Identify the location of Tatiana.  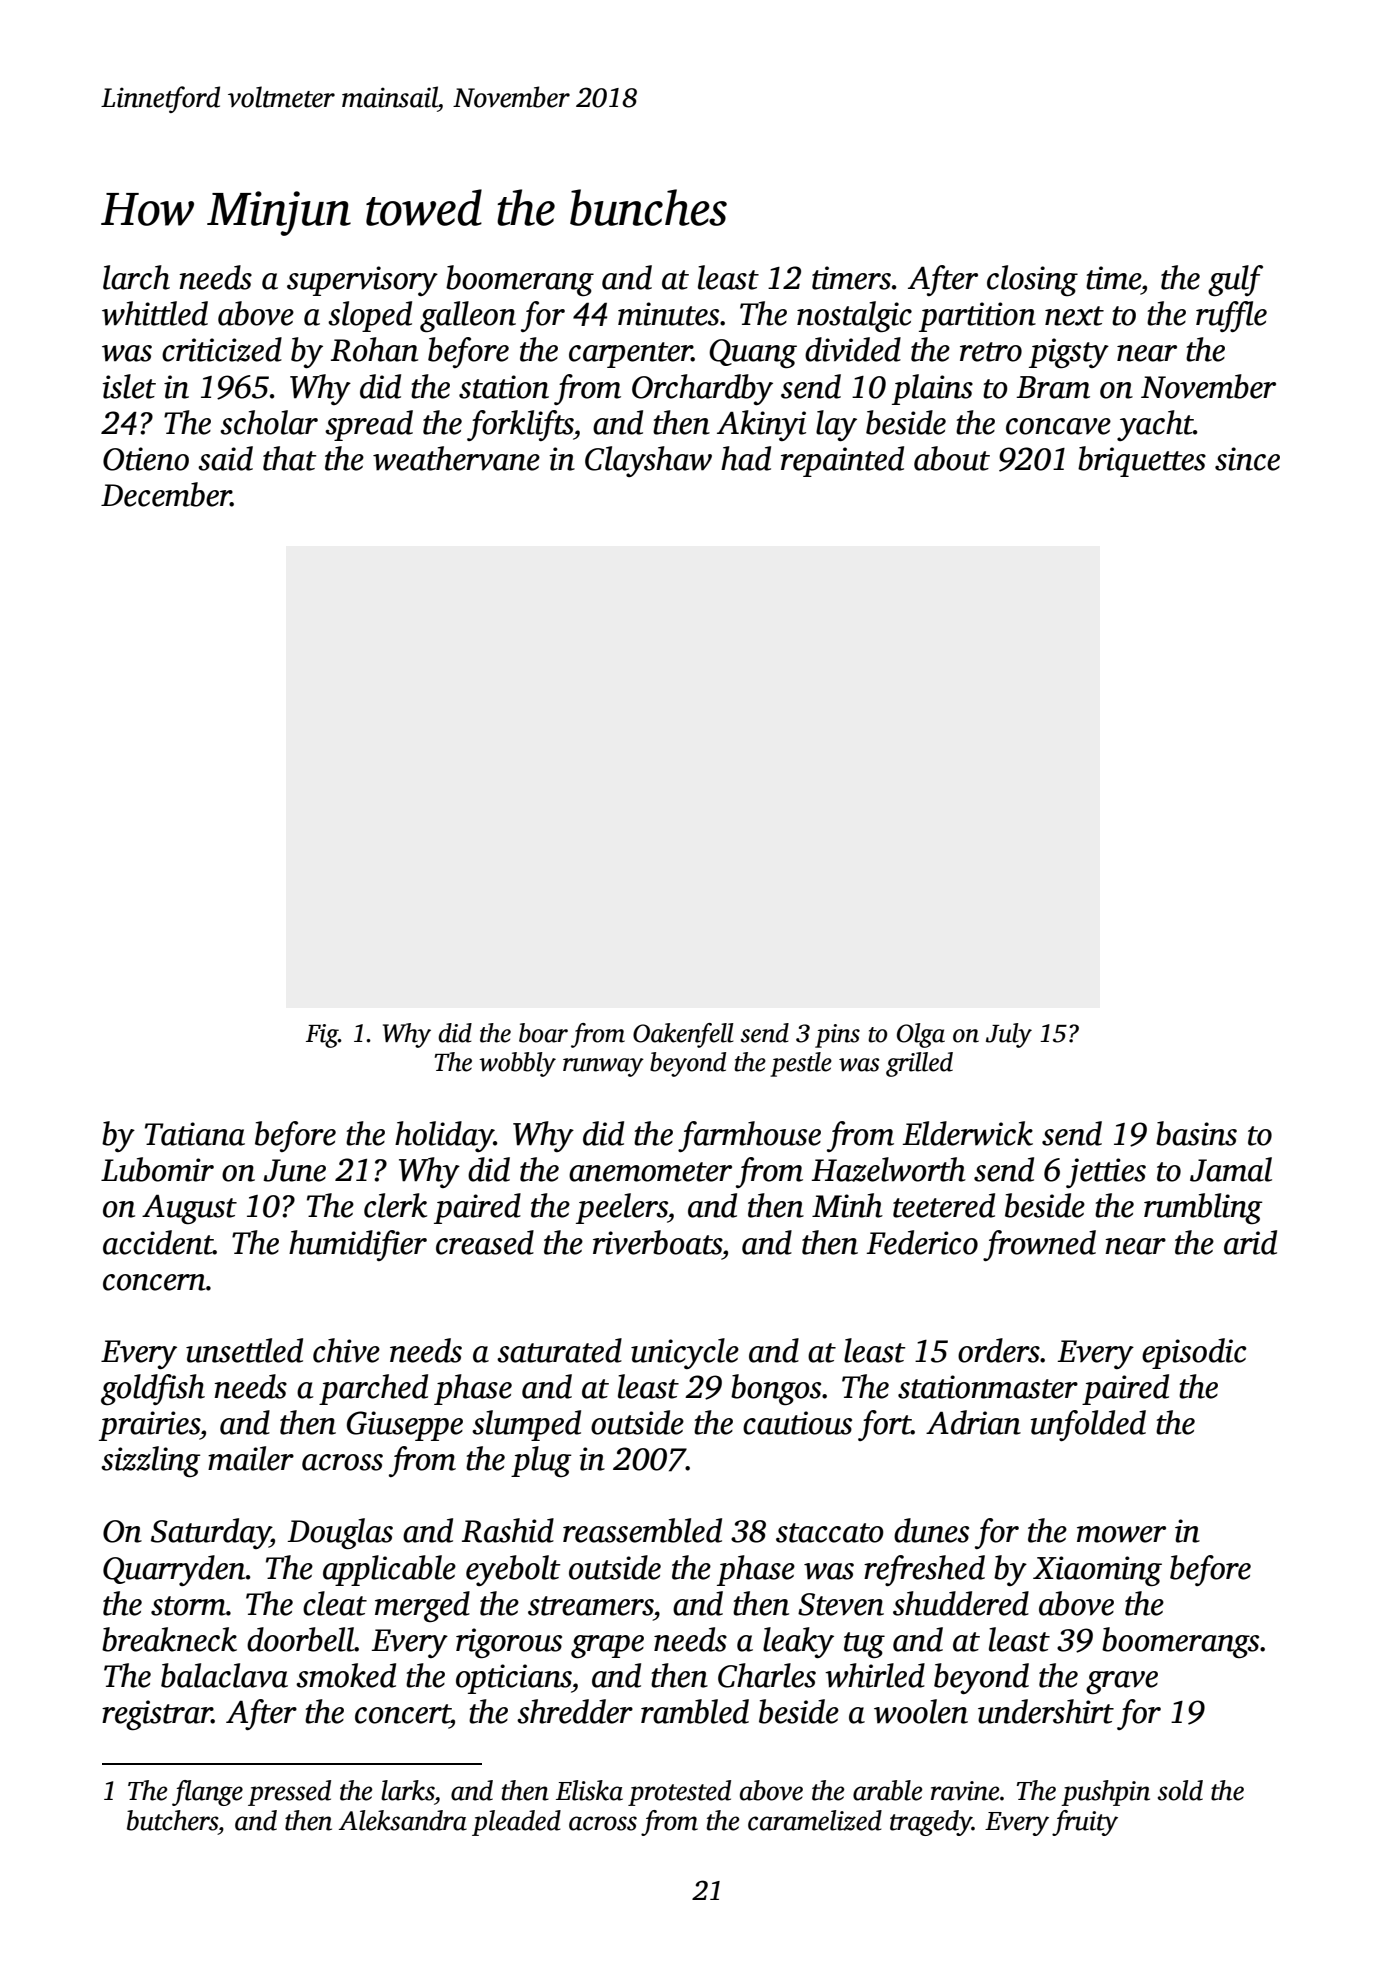
(195, 1134).
